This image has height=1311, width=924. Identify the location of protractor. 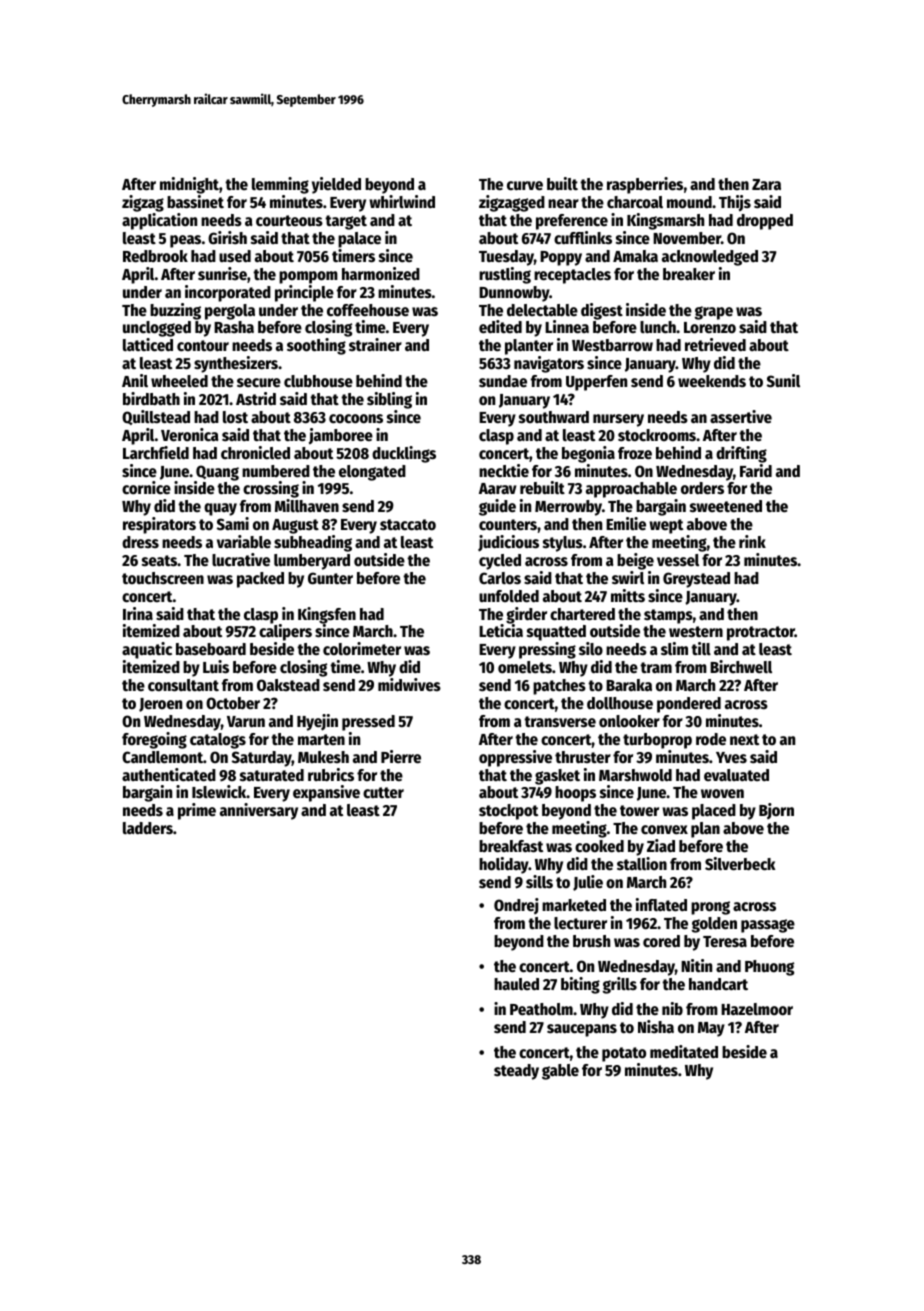
(761, 633).
